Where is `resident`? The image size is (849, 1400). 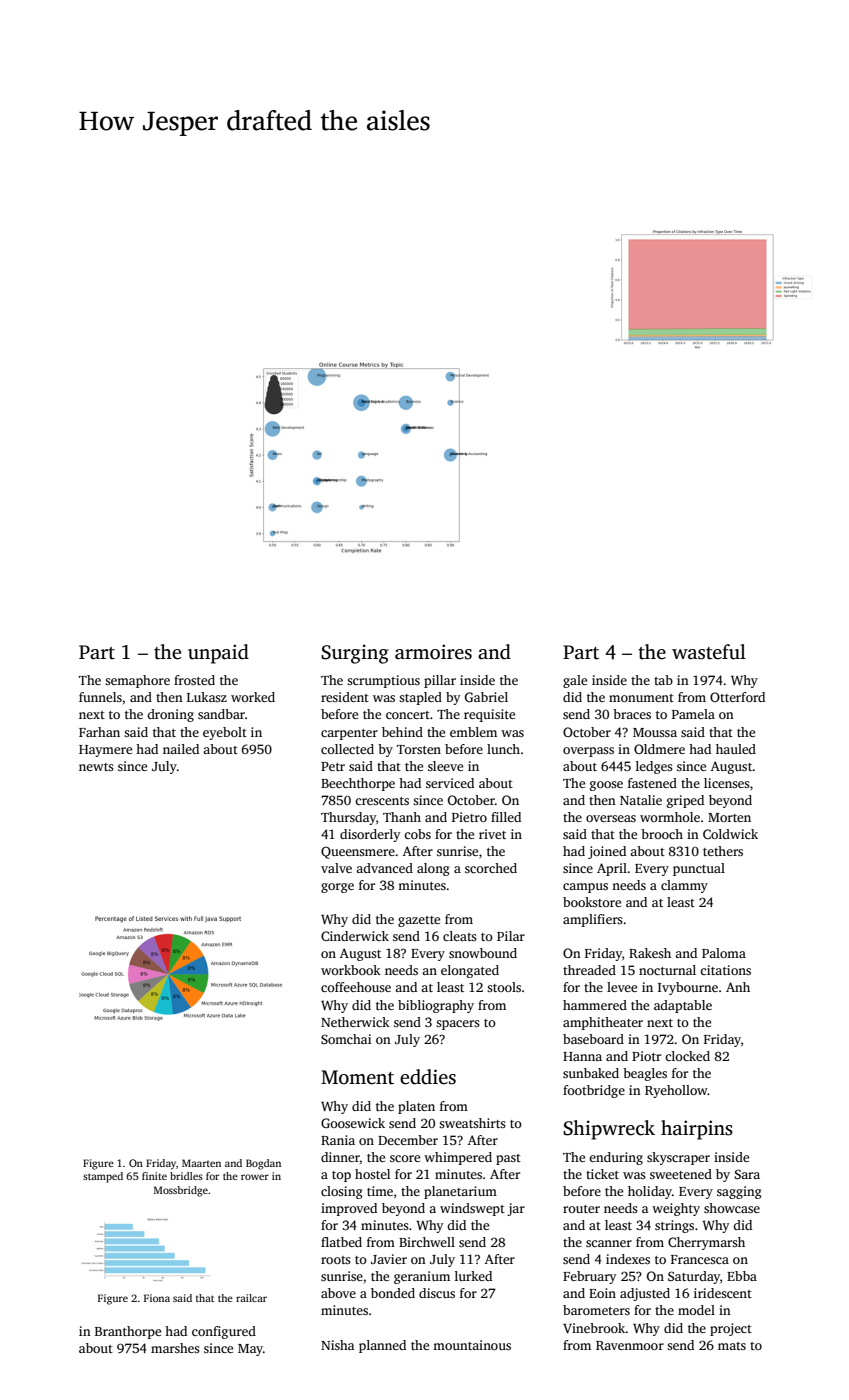 resident is located at coordinates (345, 697).
